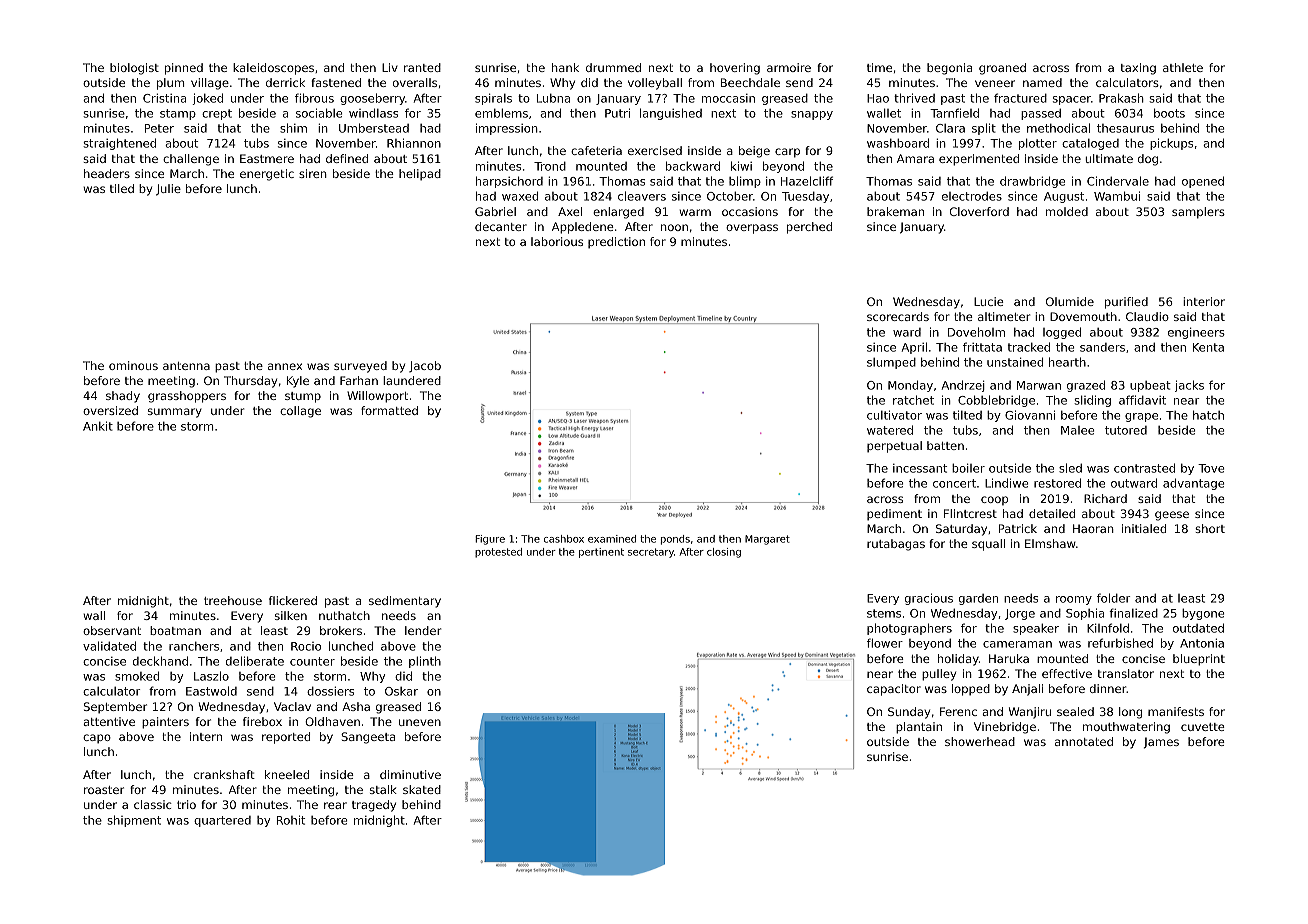 This screenshot has height=924, width=1308. What do you see at coordinates (104, 790) in the screenshot?
I see `roaster` at bounding box center [104, 790].
